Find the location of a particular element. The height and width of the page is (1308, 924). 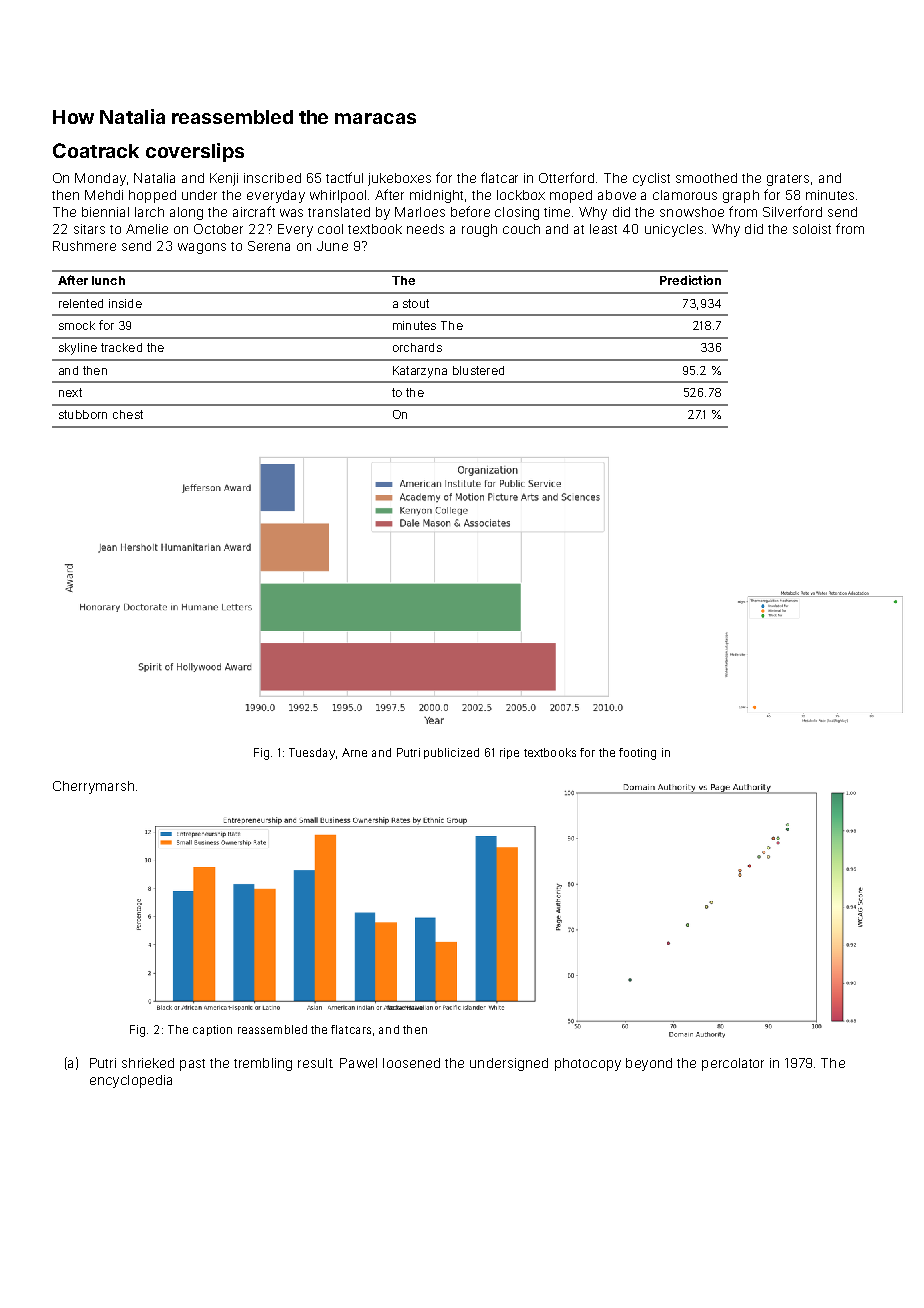

footing is located at coordinates (637, 754).
